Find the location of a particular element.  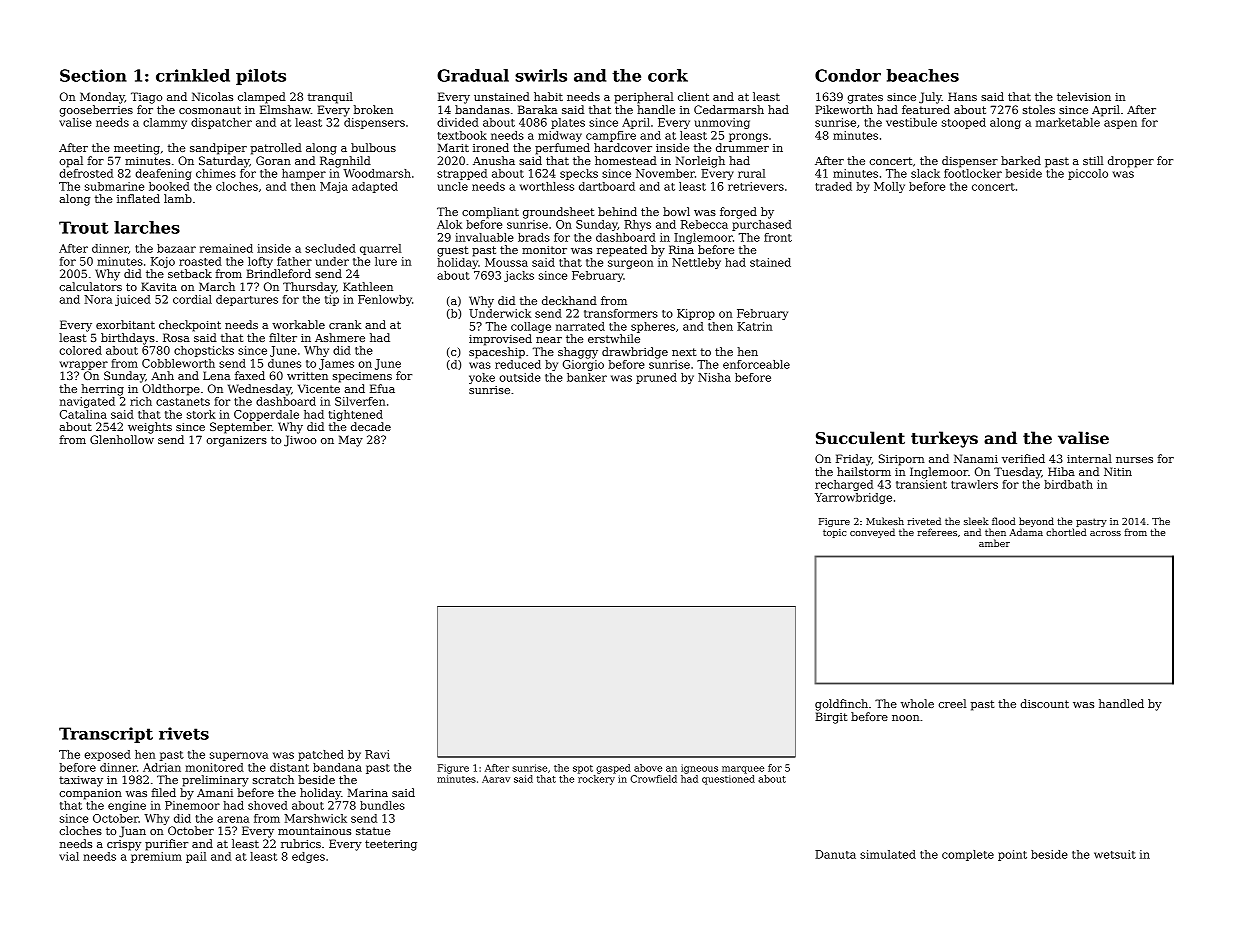

Glenhollow is located at coordinates (122, 439).
